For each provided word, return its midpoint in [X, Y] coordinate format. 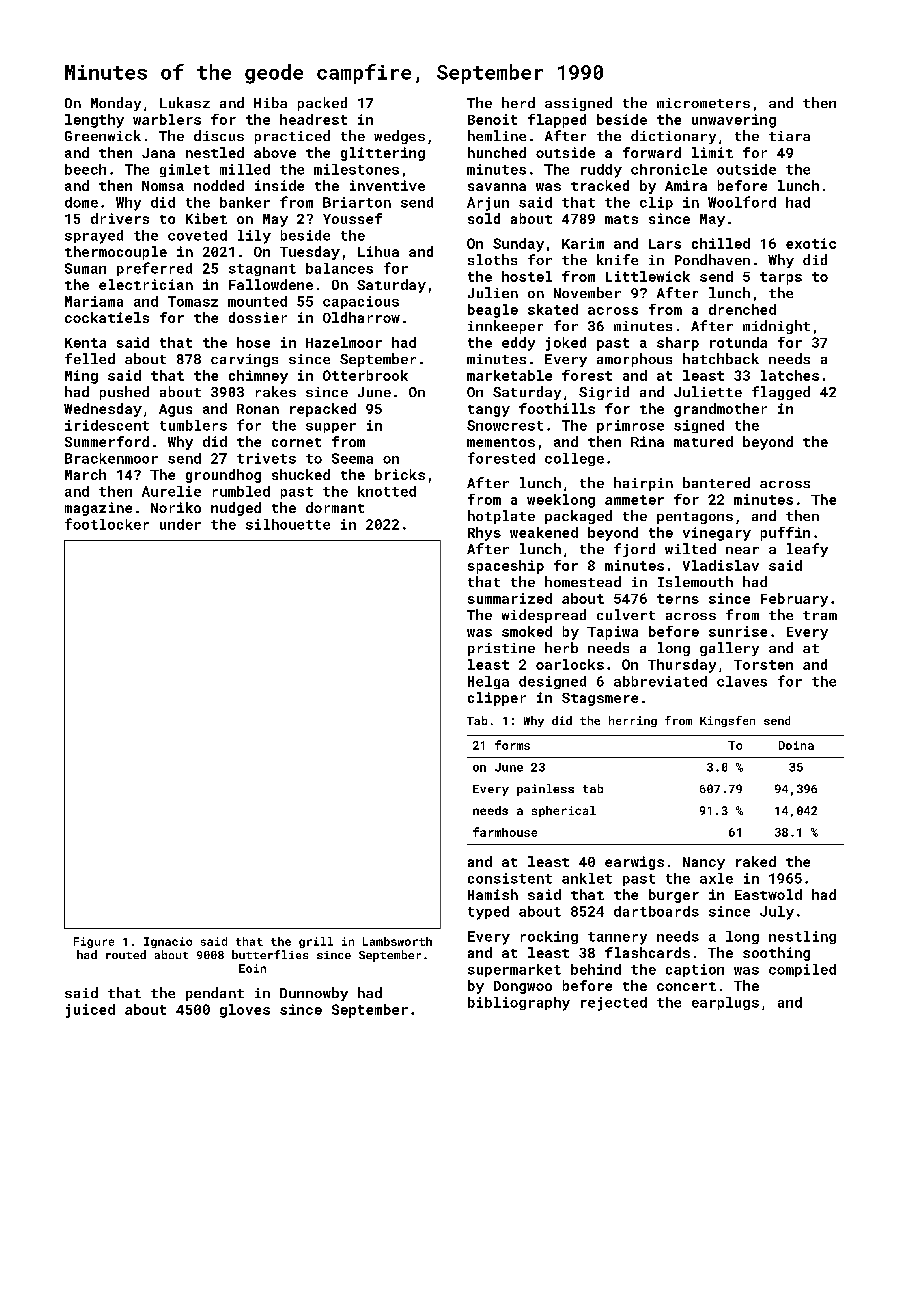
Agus [175, 410]
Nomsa [163, 186]
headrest [313, 119]
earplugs [725, 1003]
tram [820, 615]
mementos [501, 442]
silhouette [288, 524]
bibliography [519, 1004]
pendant [215, 994]
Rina [647, 441]
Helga [488, 682]
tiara [789, 136]
